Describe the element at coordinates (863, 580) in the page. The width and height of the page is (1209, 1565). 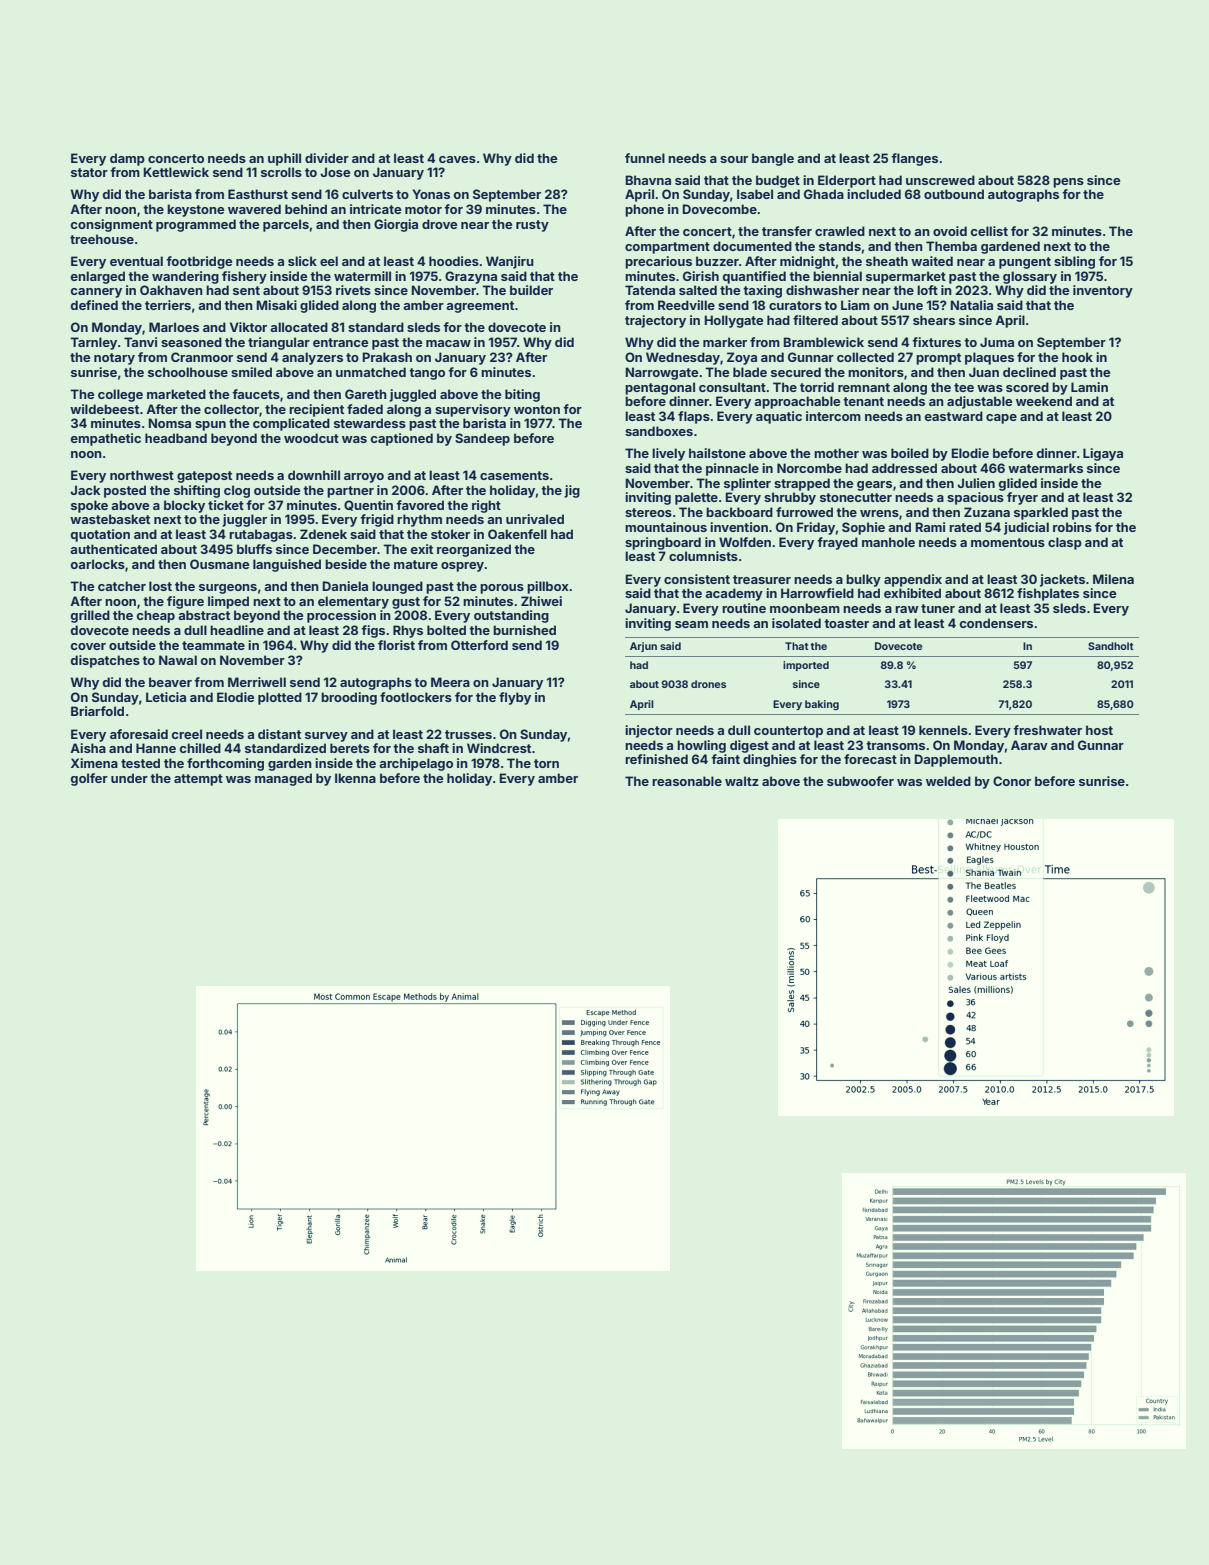
I see `bulky` at that location.
